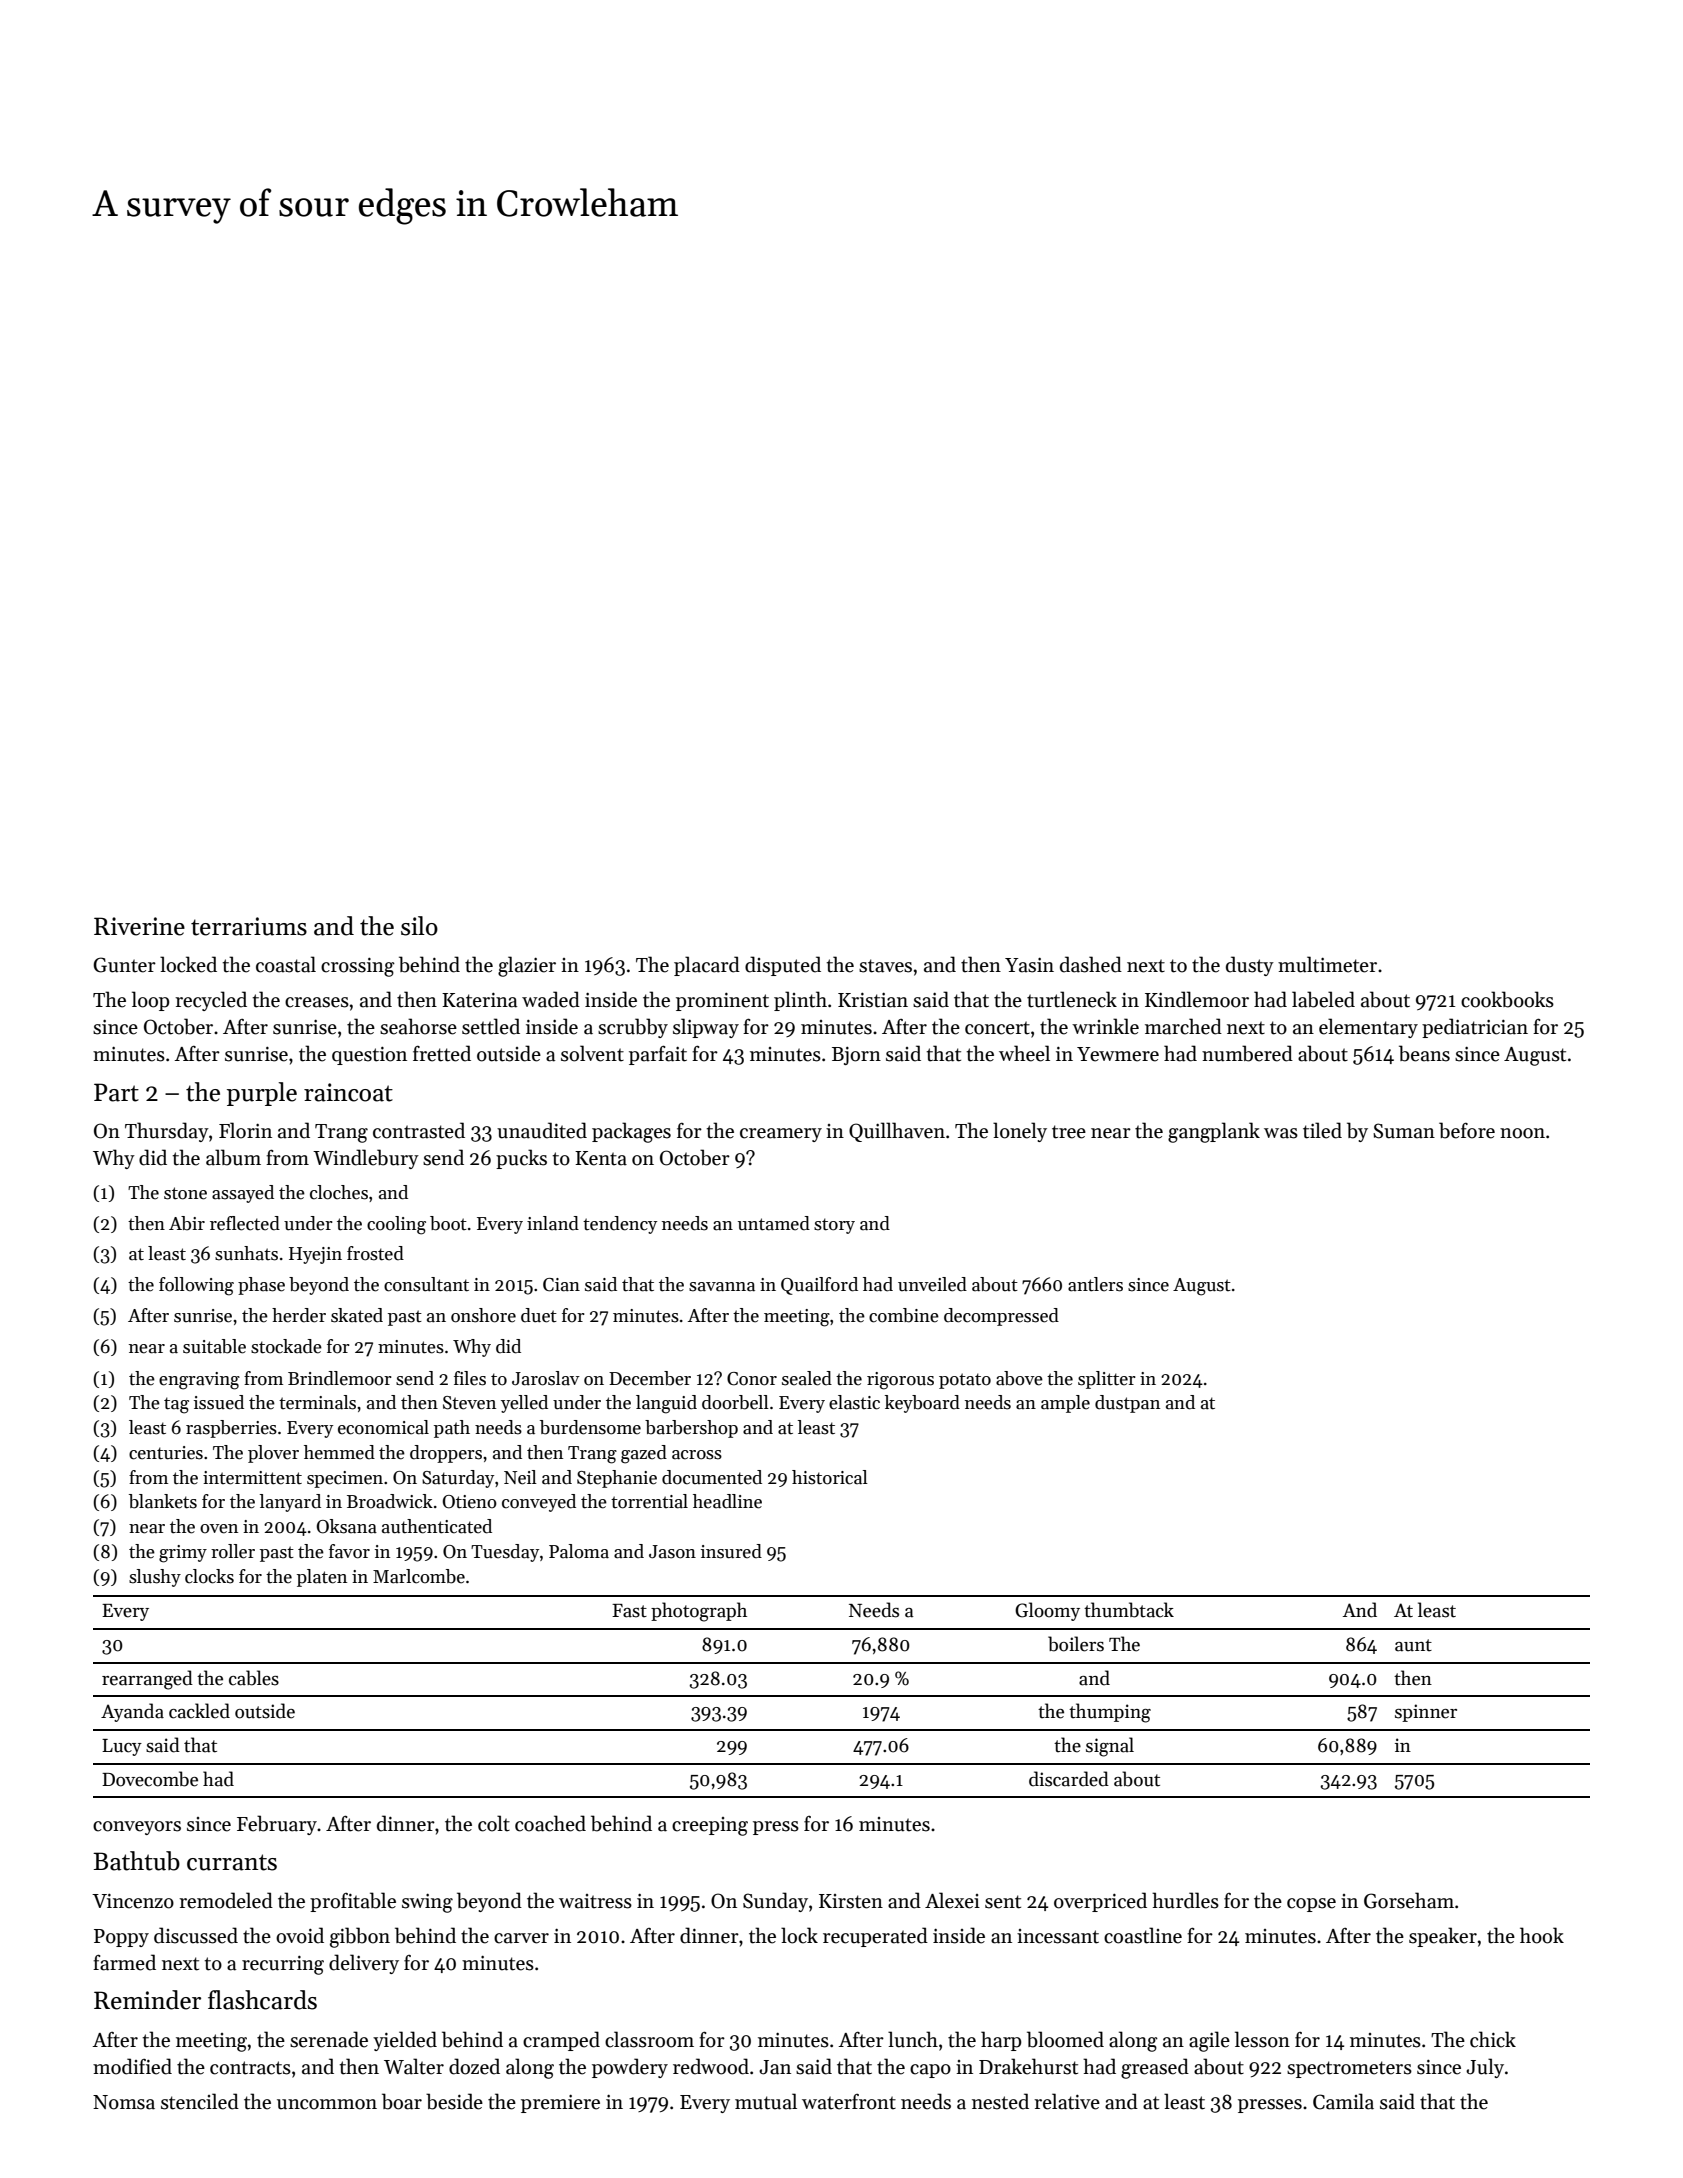 This page has height=2178, width=1683. Describe the element at coordinates (327, 2104) in the page. I see `uncommon` at that location.
